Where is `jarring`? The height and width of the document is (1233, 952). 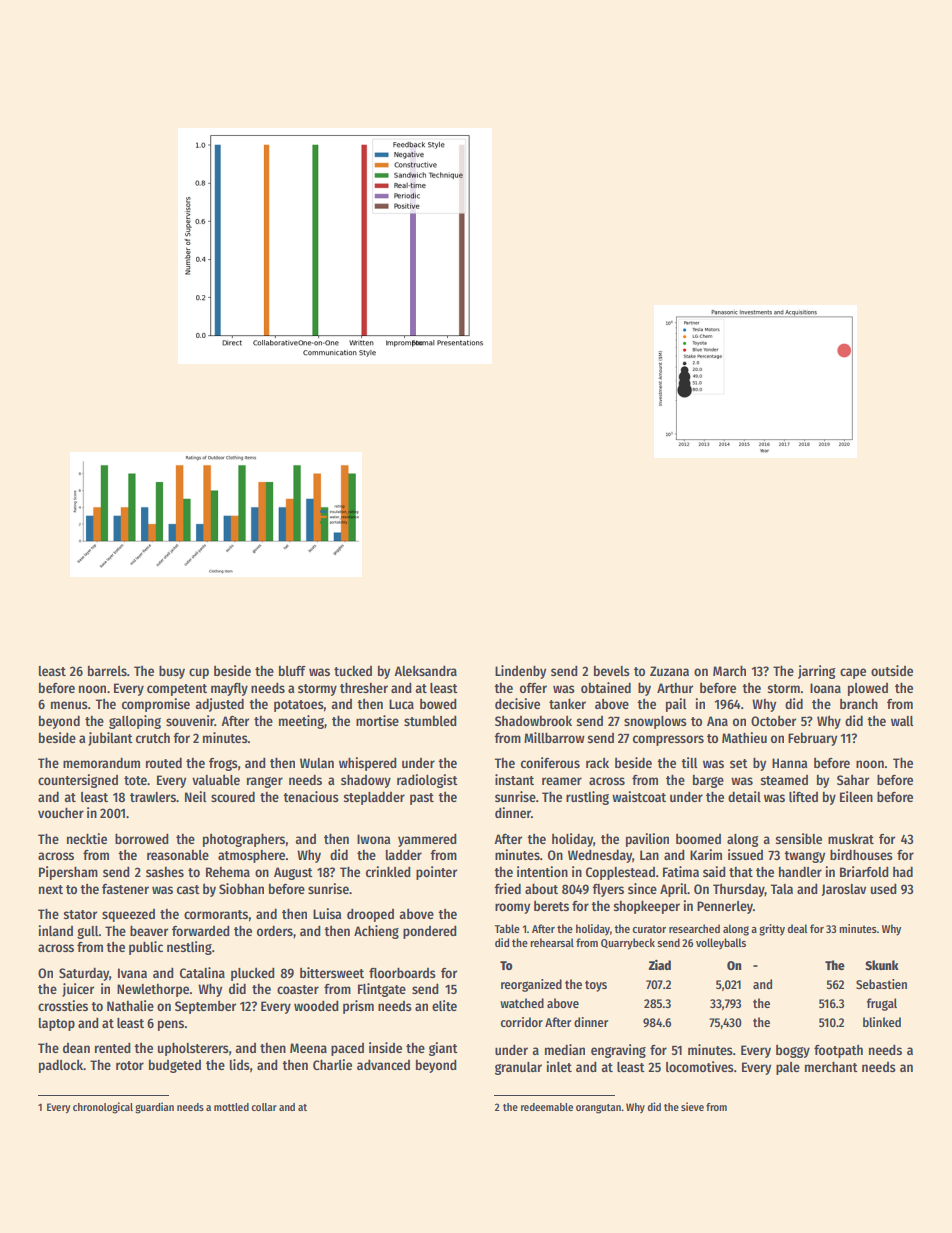 jarring is located at coordinates (817, 672).
